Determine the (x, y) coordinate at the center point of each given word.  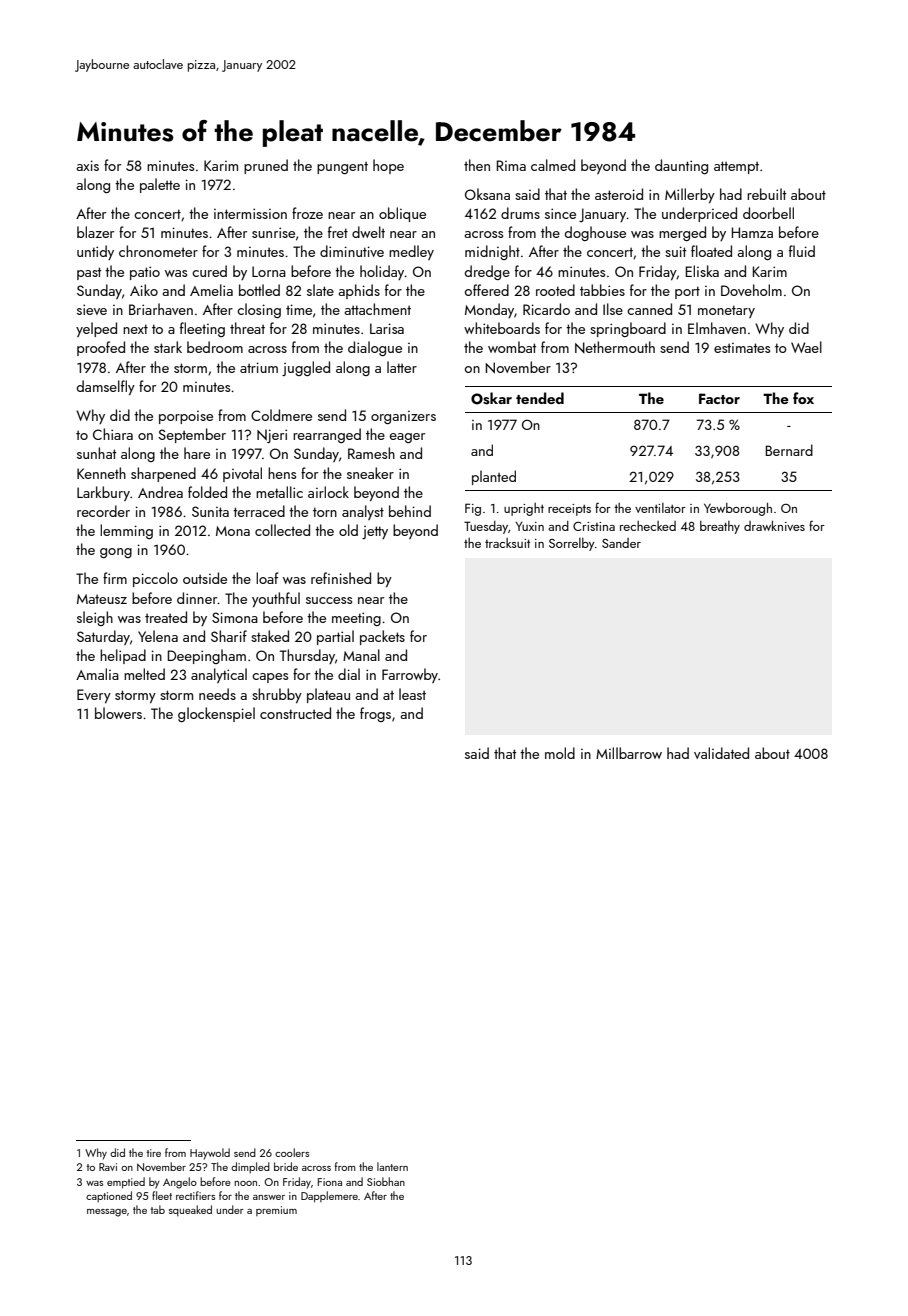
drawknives (774, 526)
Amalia (97, 674)
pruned (266, 166)
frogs (375, 714)
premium (276, 1211)
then (477, 165)
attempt (736, 167)
